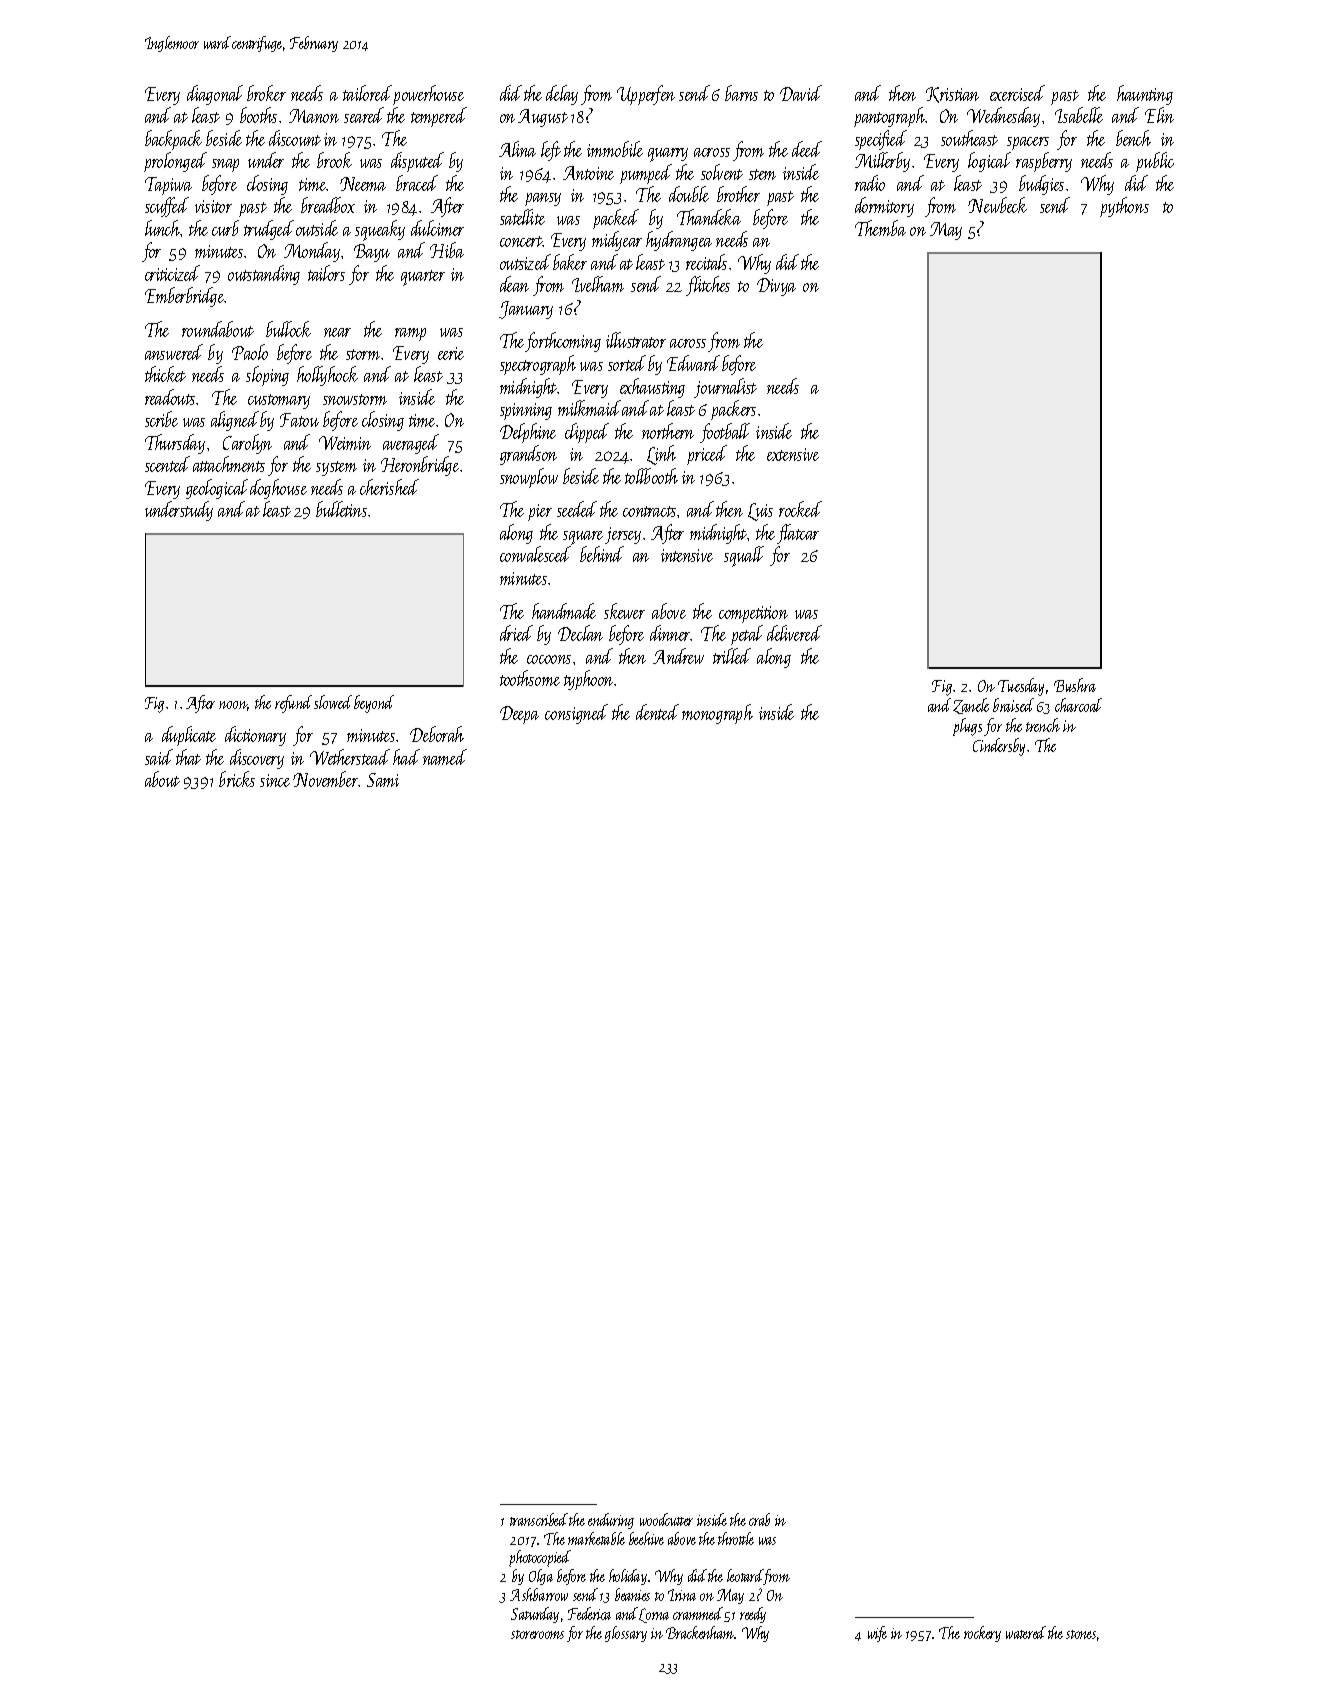 This document has height=1706, width=1319. What do you see at coordinates (445, 757) in the document?
I see `named` at bounding box center [445, 757].
